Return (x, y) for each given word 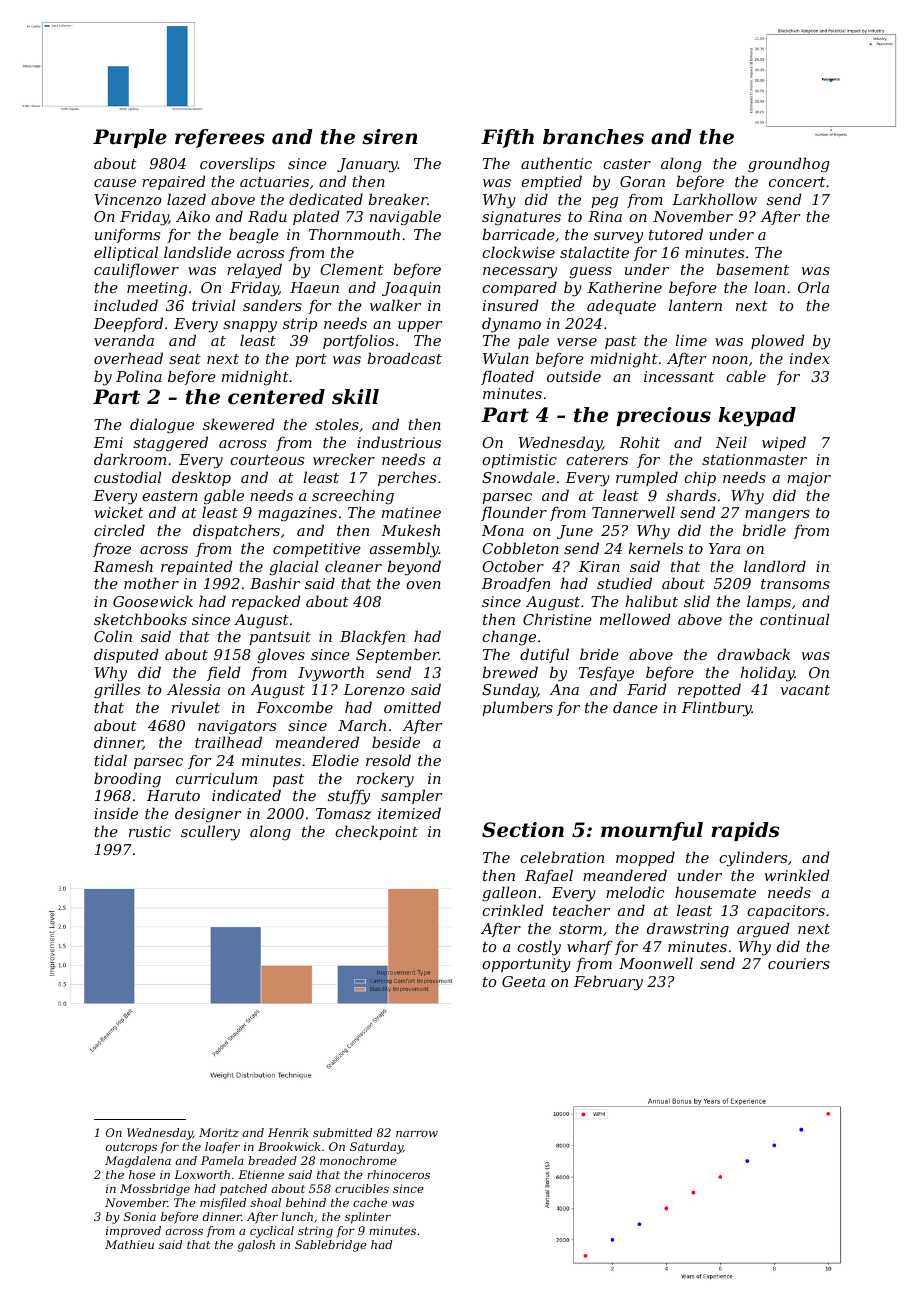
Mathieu (129, 1244)
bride (599, 654)
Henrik (288, 1132)
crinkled (513, 910)
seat (185, 359)
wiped (784, 443)
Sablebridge (331, 1246)
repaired (174, 182)
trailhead (228, 742)
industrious (399, 442)
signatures (521, 218)
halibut (652, 601)
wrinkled (797, 875)
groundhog (788, 165)
